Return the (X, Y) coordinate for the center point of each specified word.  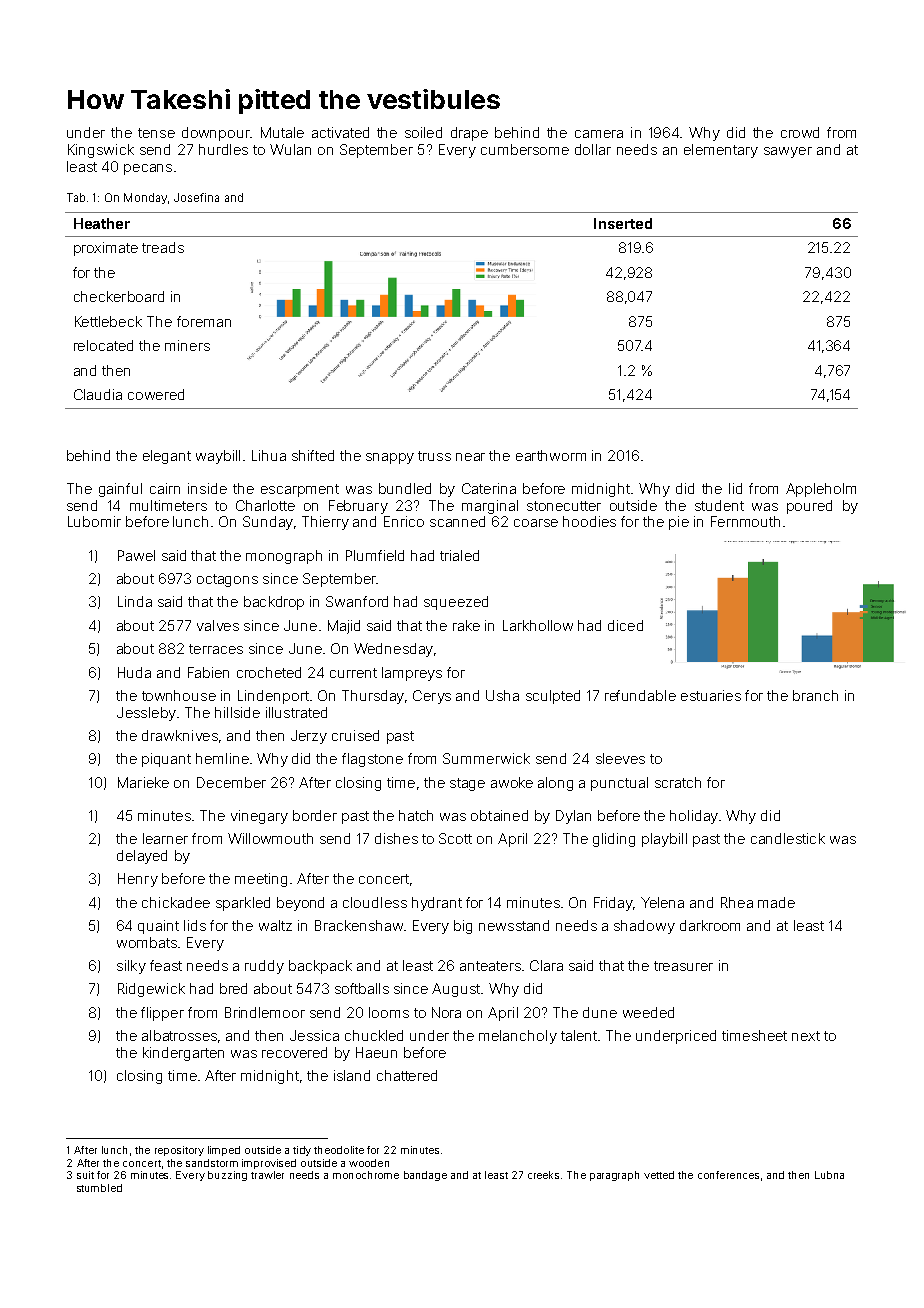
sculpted (553, 697)
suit (85, 1175)
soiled (423, 132)
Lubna (829, 1175)
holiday (694, 817)
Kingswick (101, 151)
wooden (369, 1163)
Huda (134, 672)
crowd (800, 132)
